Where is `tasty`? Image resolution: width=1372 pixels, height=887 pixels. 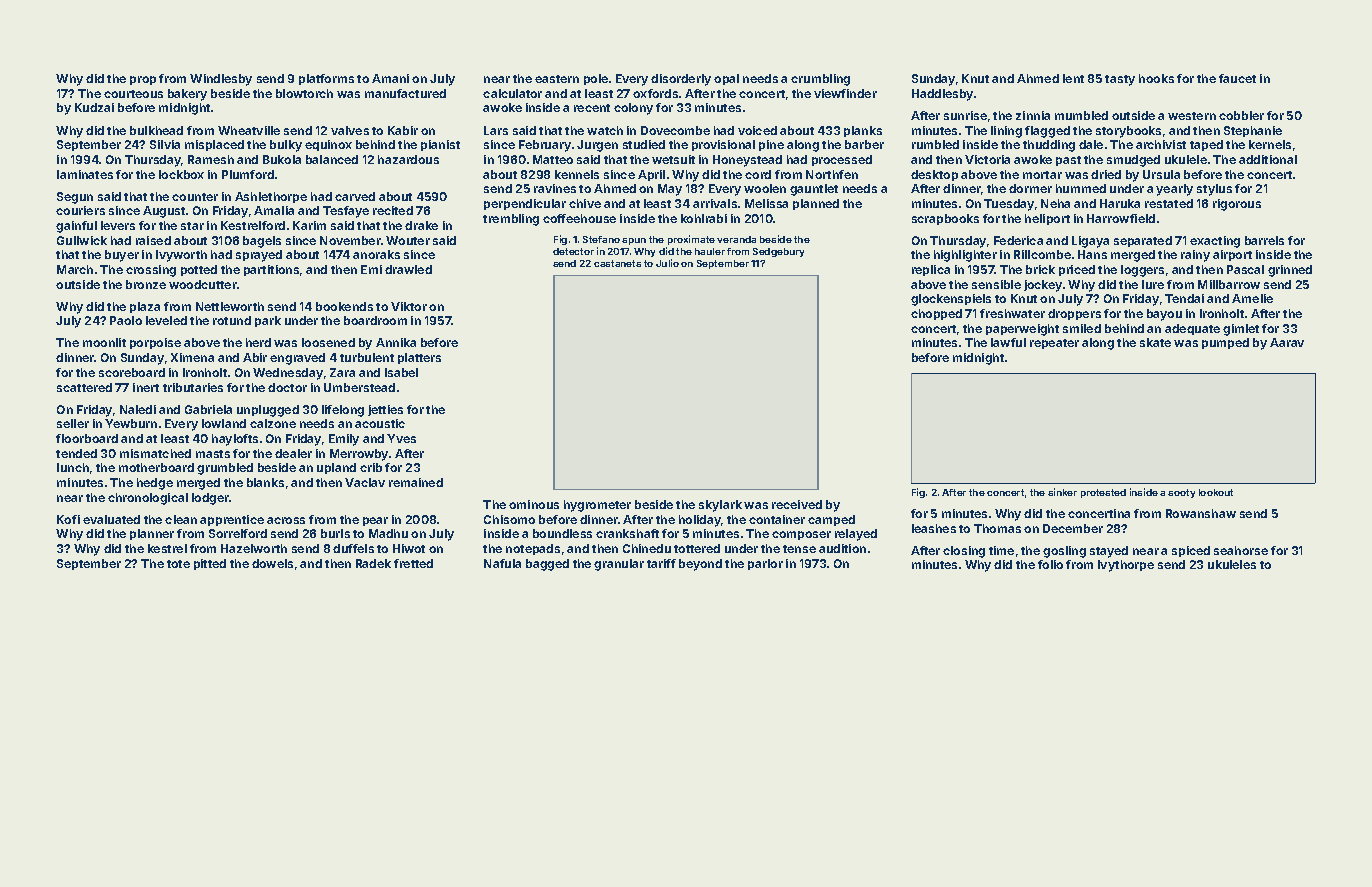 tasty is located at coordinates (1120, 80).
